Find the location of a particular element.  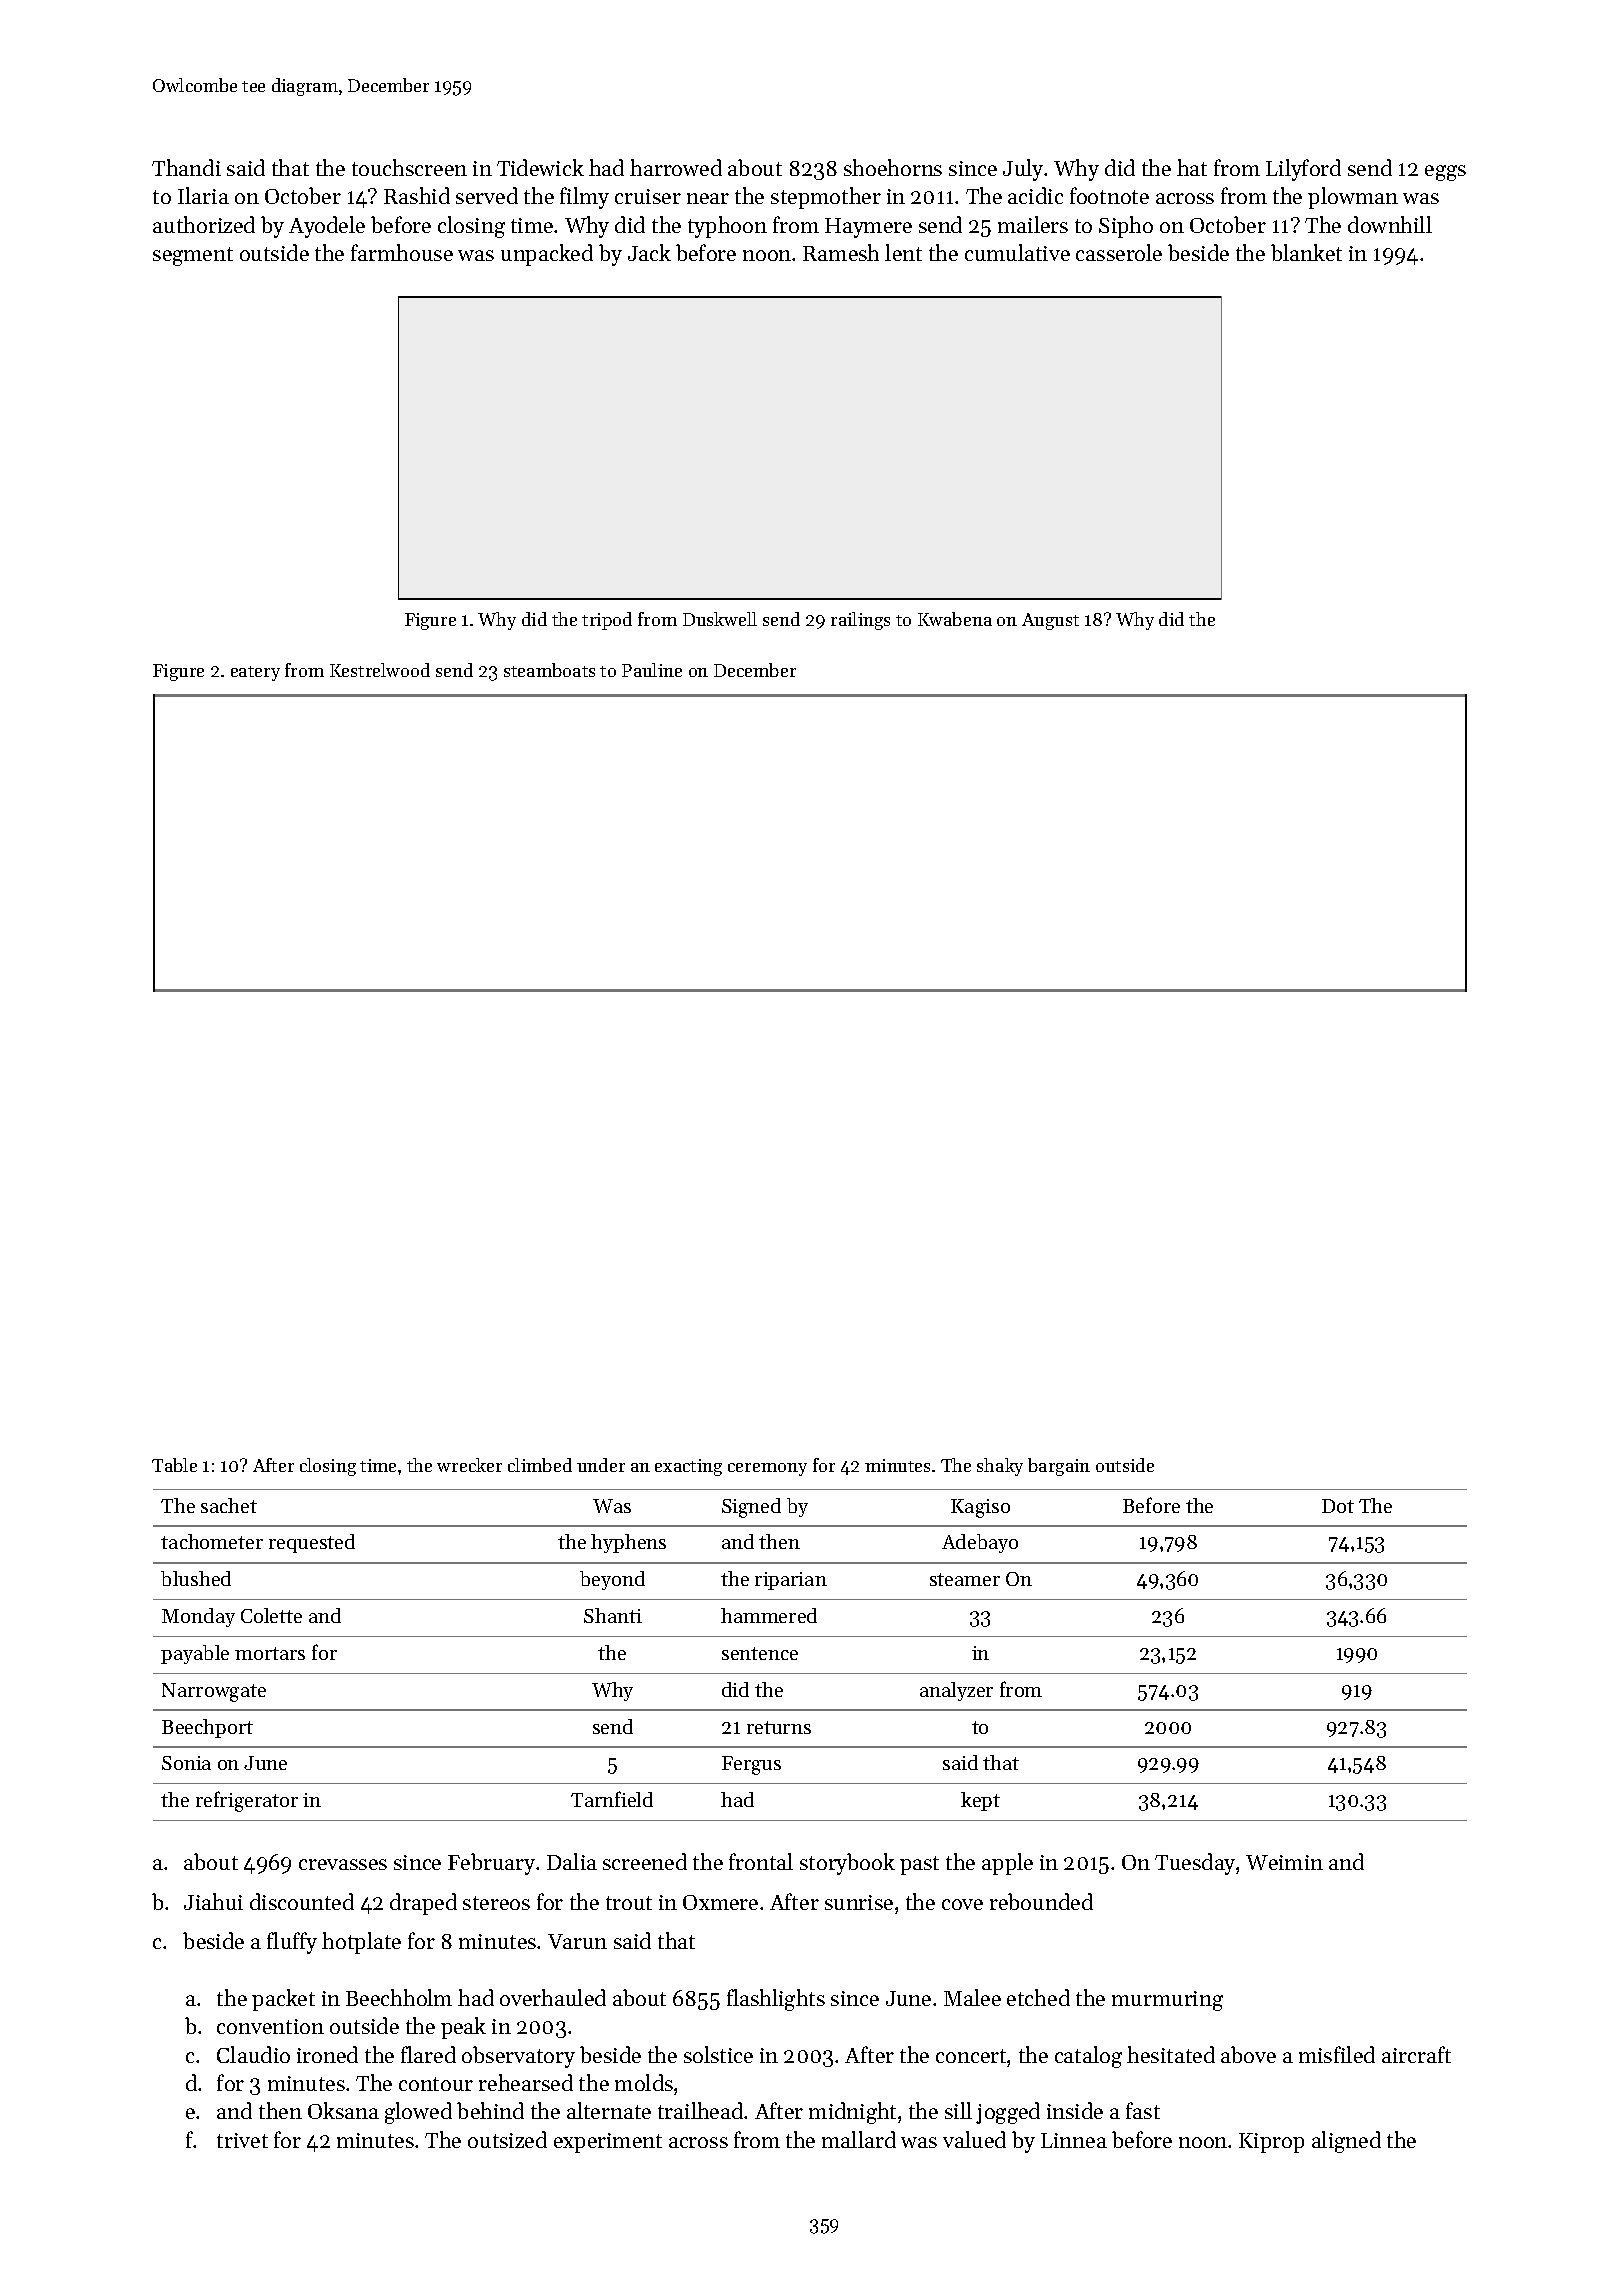

Dot is located at coordinates (1338, 1506).
